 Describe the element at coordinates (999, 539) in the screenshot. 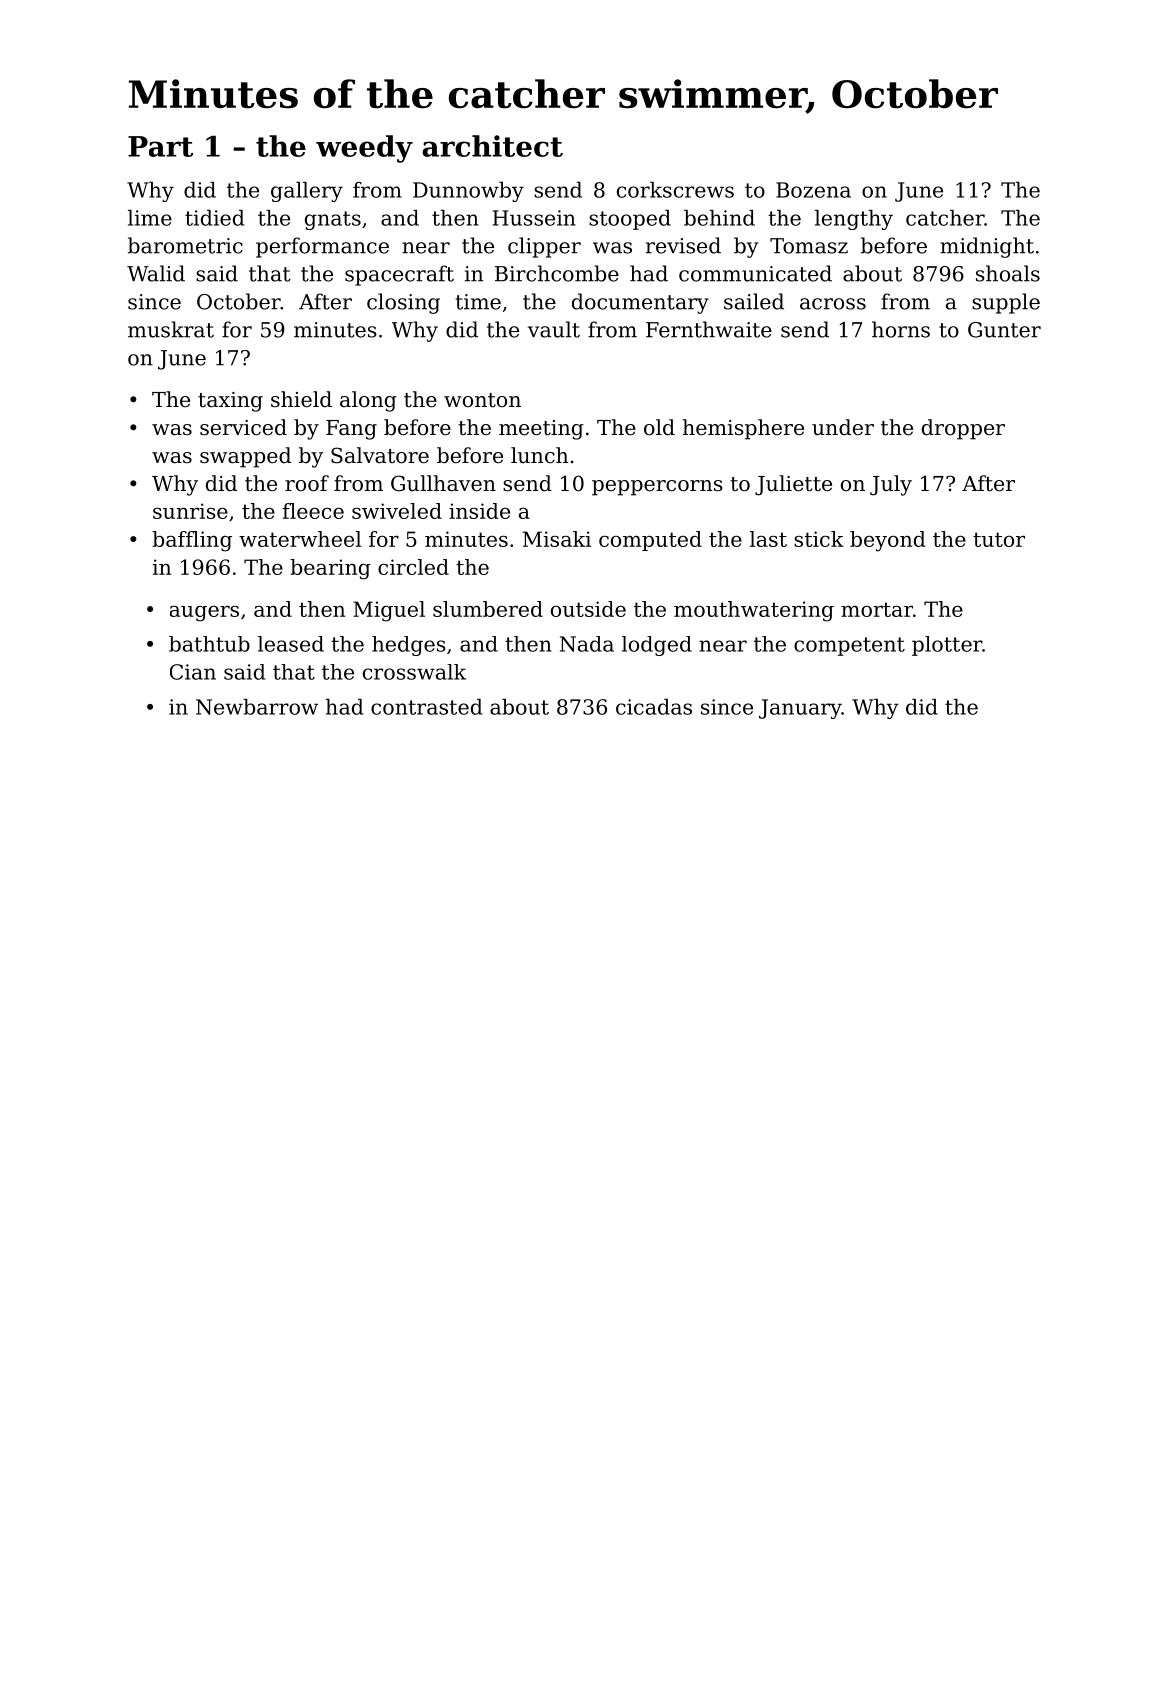

I see `tutor` at that location.
